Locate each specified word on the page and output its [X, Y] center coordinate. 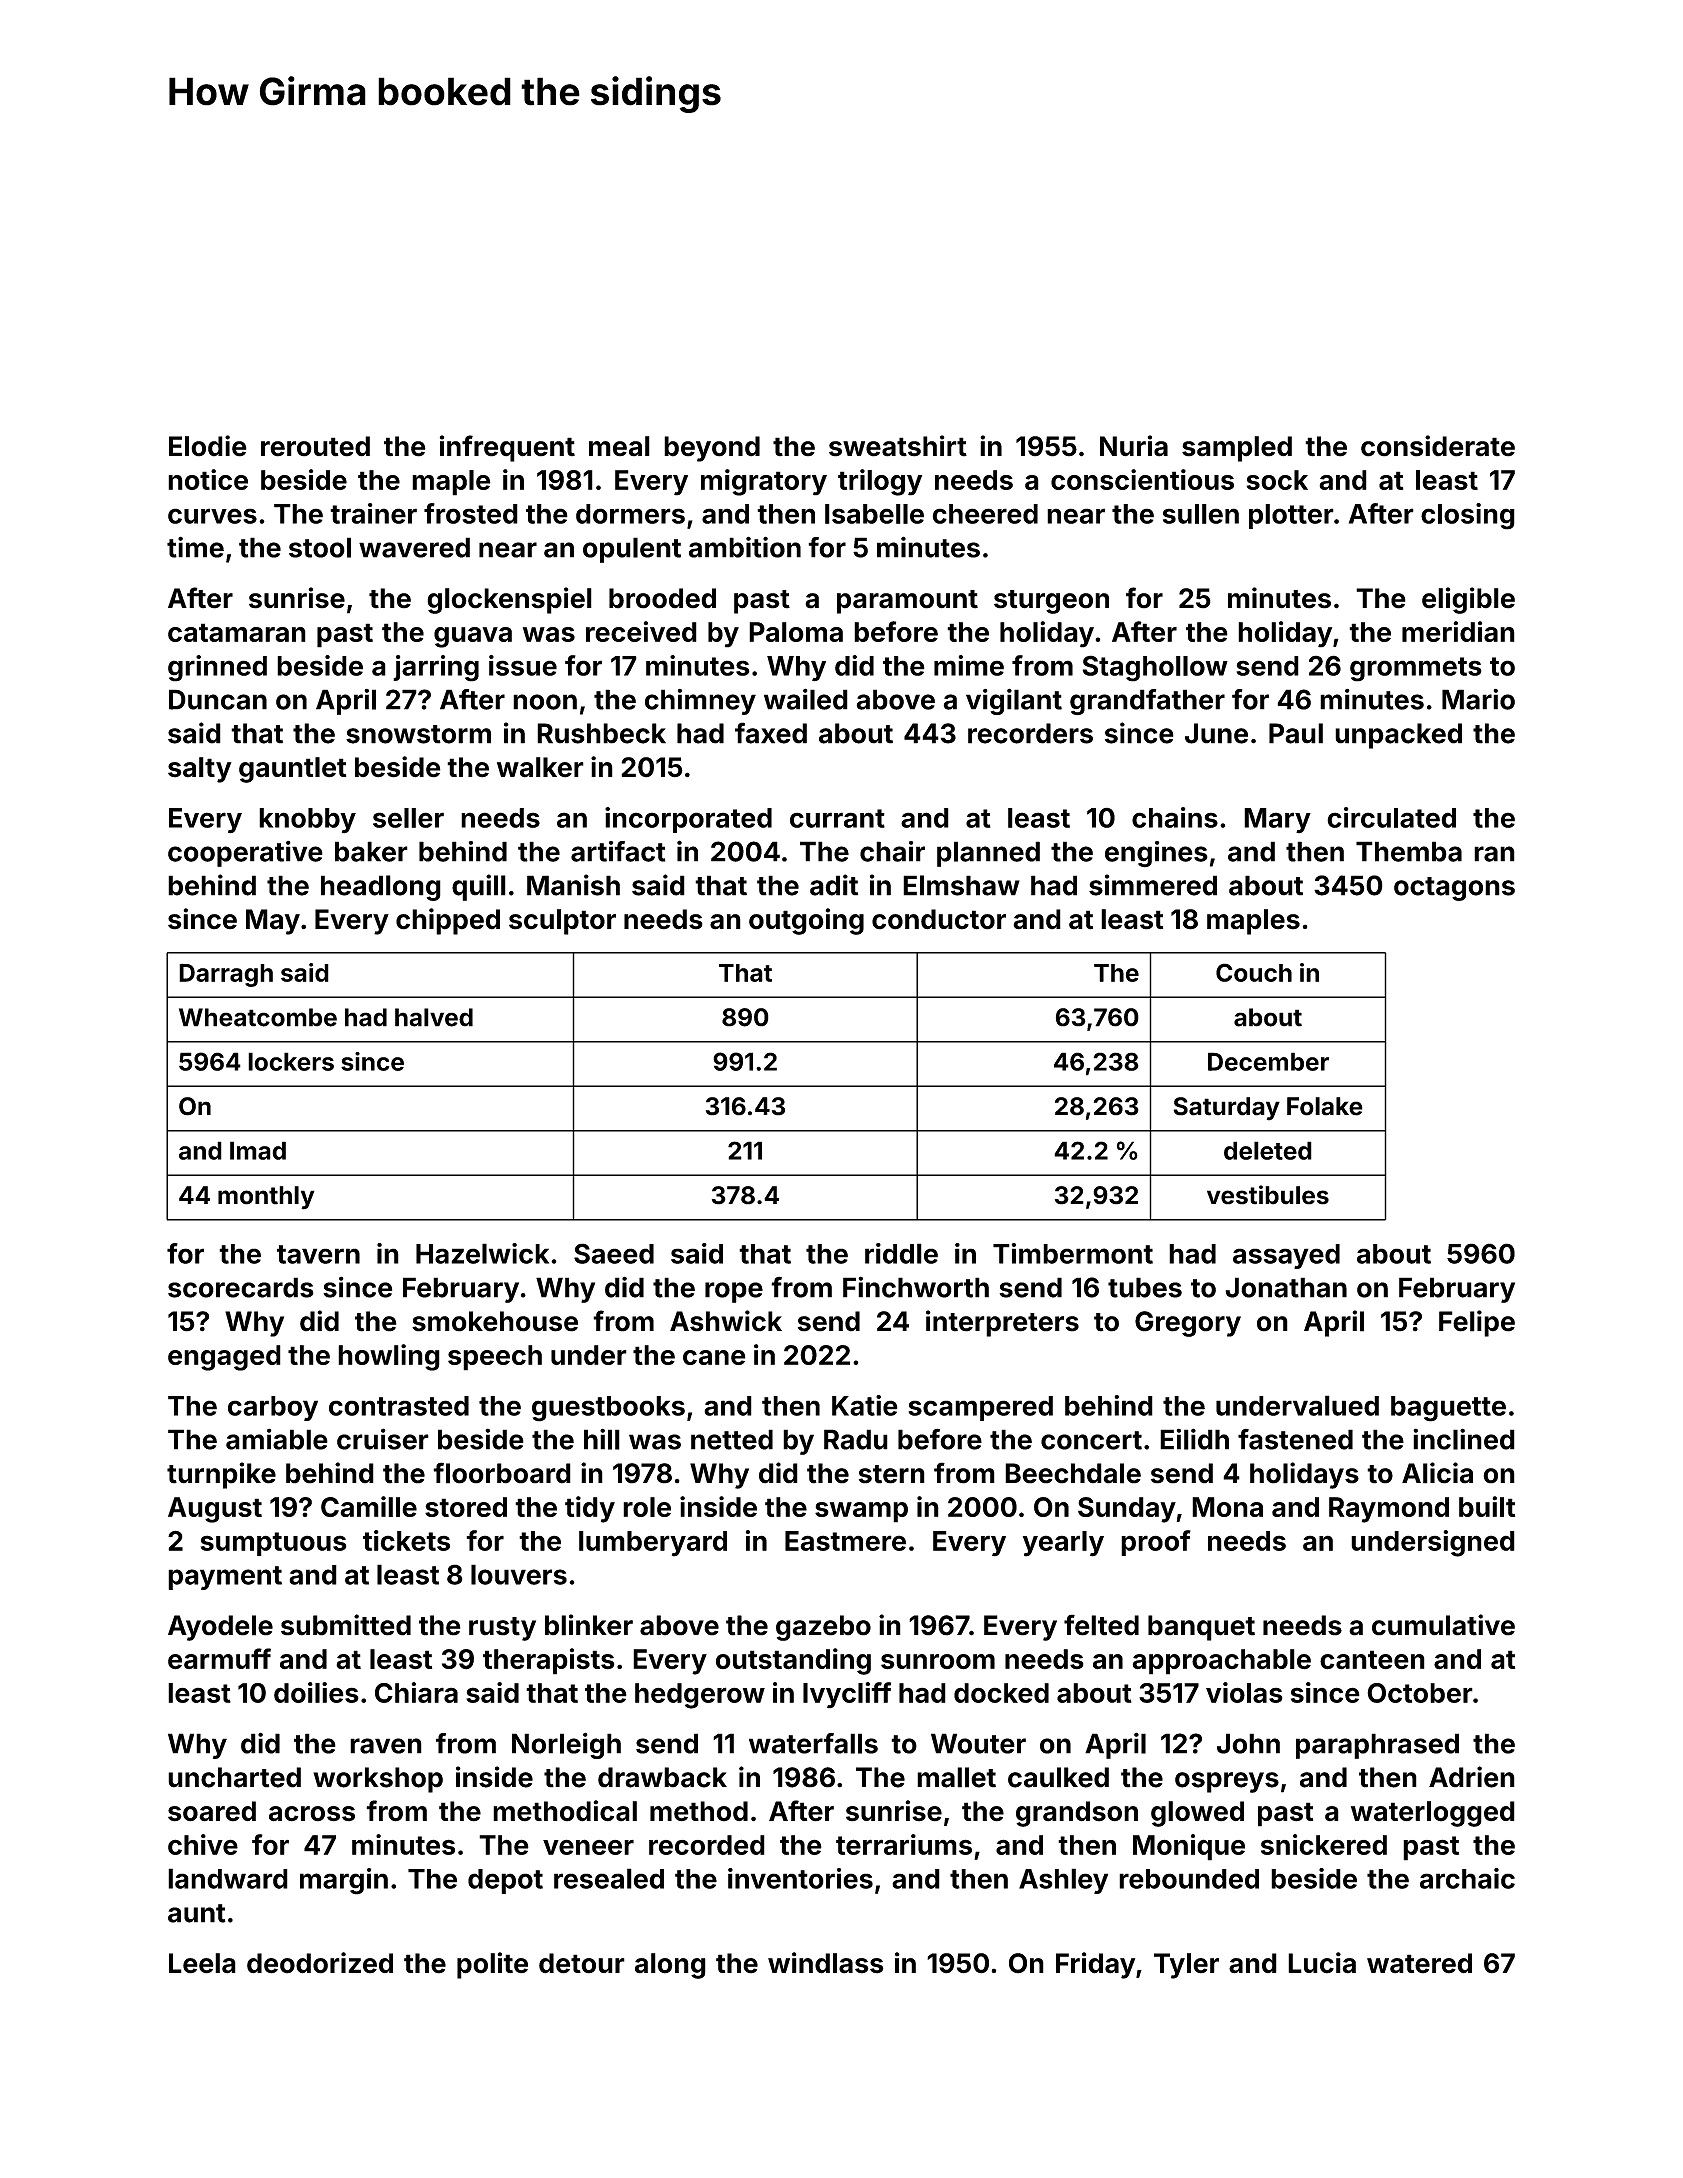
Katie [865, 1405]
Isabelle [874, 514]
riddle [901, 1253]
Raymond [1389, 1510]
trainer [373, 513]
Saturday [1226, 1109]
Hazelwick [482, 1253]
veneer [588, 1847]
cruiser [383, 1439]
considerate [1438, 446]
